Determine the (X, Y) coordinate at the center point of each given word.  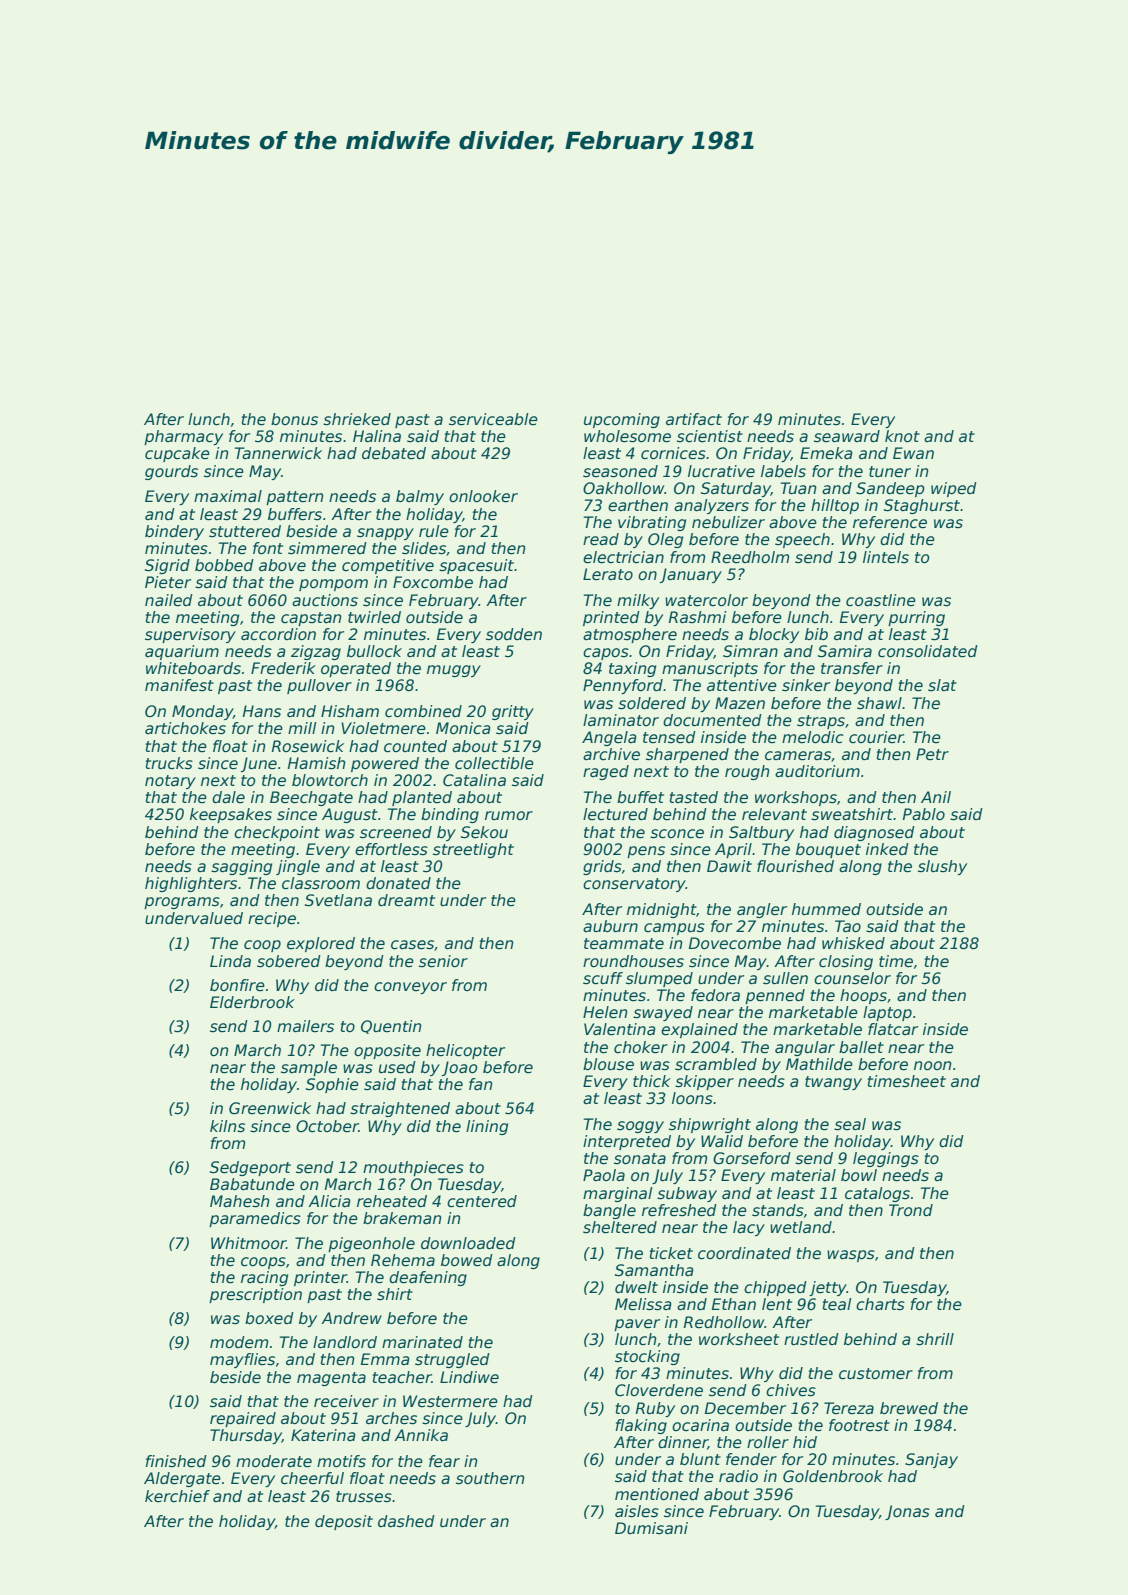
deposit (344, 1522)
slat (942, 685)
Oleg (665, 540)
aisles (637, 1511)
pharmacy (183, 437)
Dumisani (651, 1528)
